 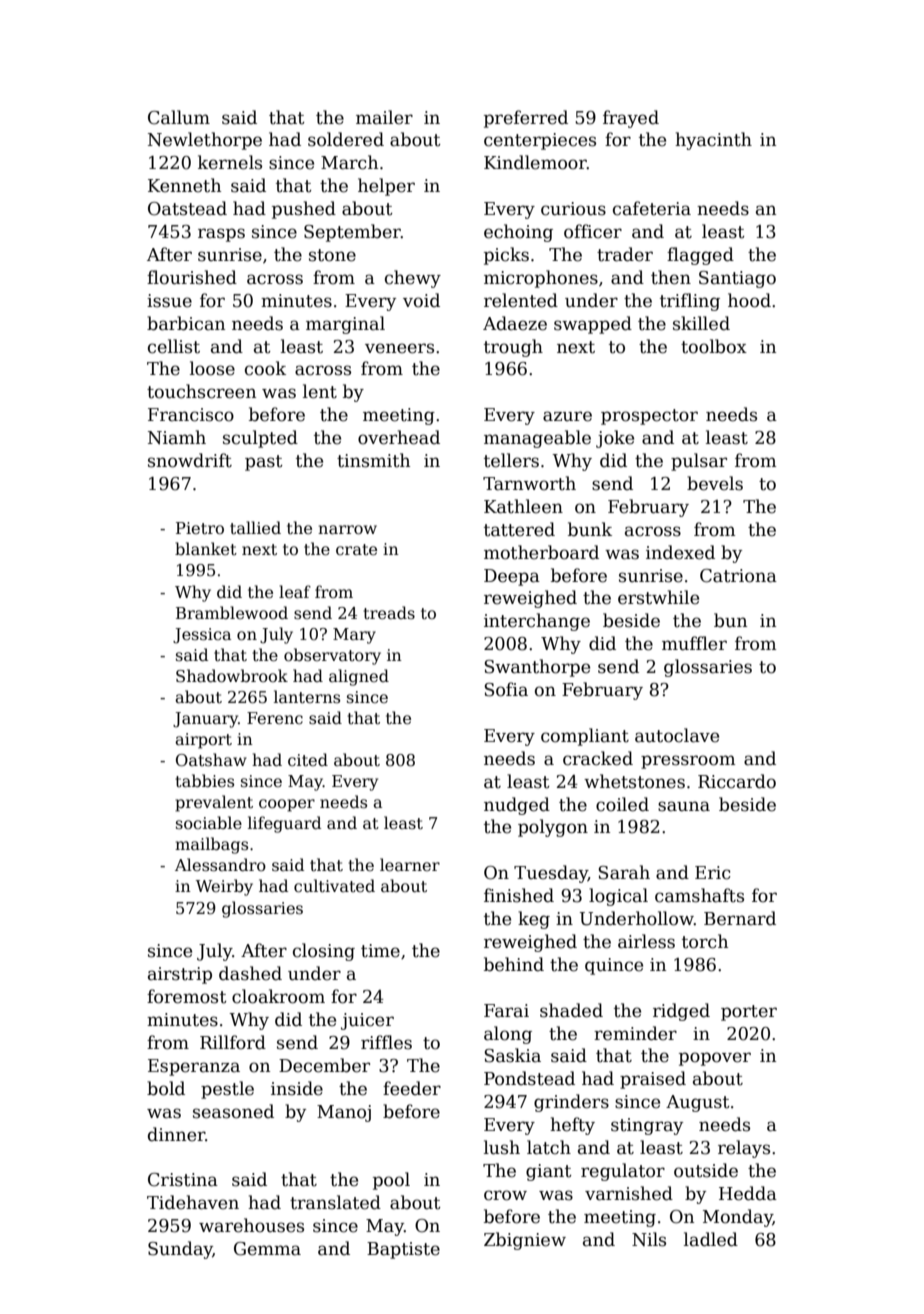 What do you see at coordinates (205, 720) in the screenshot?
I see `January` at bounding box center [205, 720].
